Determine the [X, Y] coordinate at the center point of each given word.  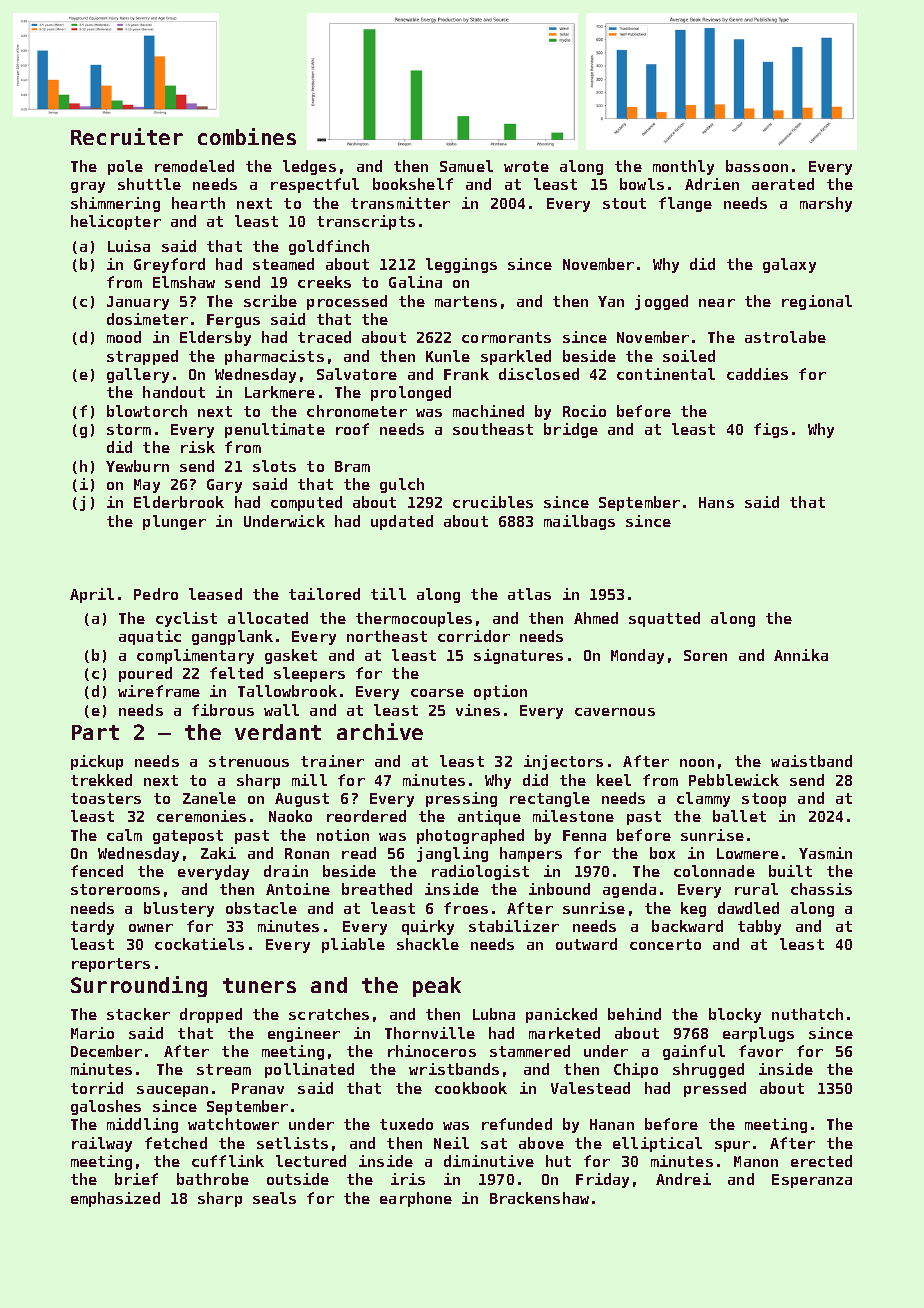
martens [466, 301]
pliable [353, 945]
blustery [179, 909]
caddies [757, 374]
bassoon [757, 166]
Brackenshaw [539, 1198]
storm [129, 429]
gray [88, 187]
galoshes [106, 1107]
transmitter [400, 203]
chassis [821, 889]
